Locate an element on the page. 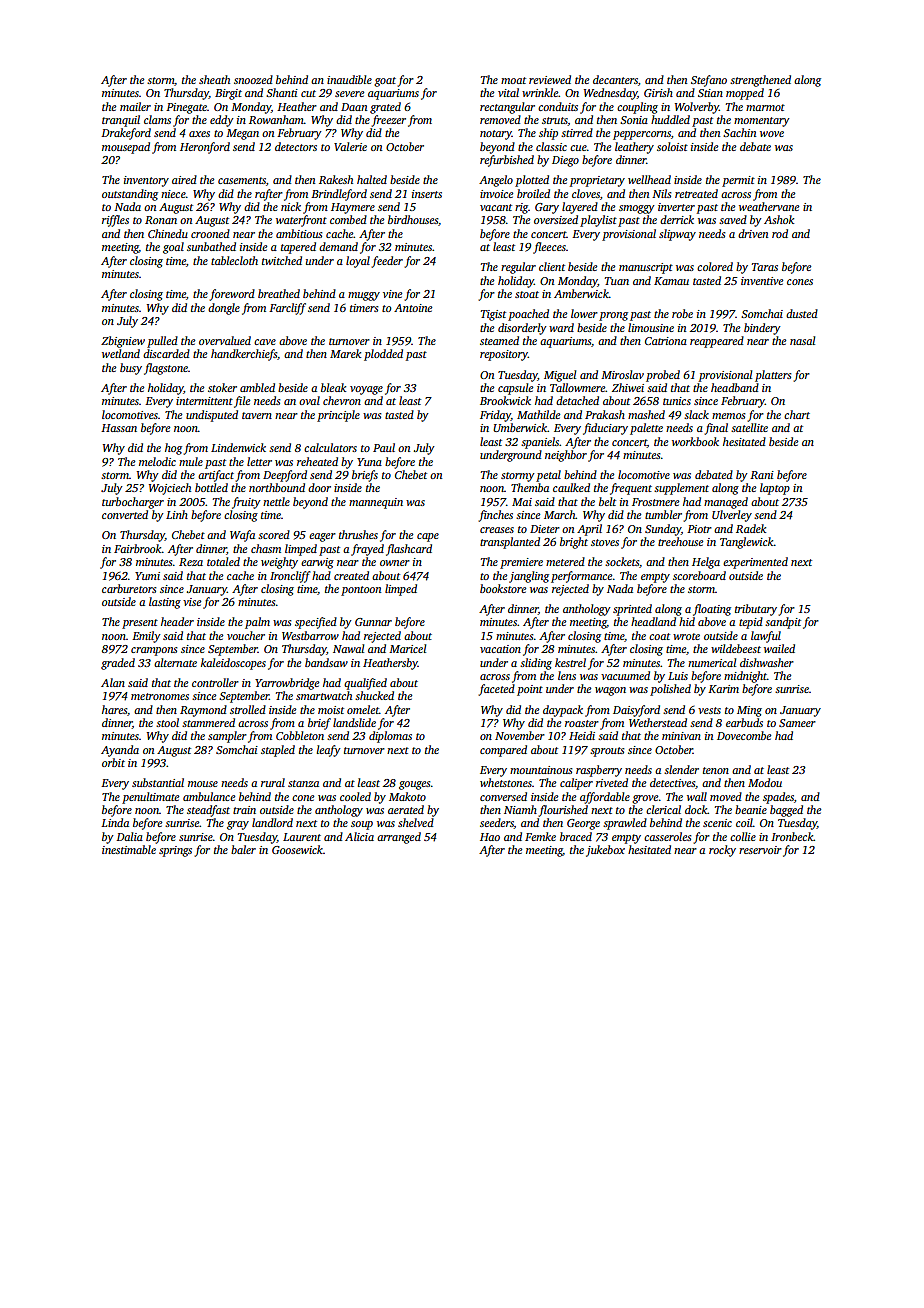 This document has height=1308, width=924. laptop is located at coordinates (775, 489).
